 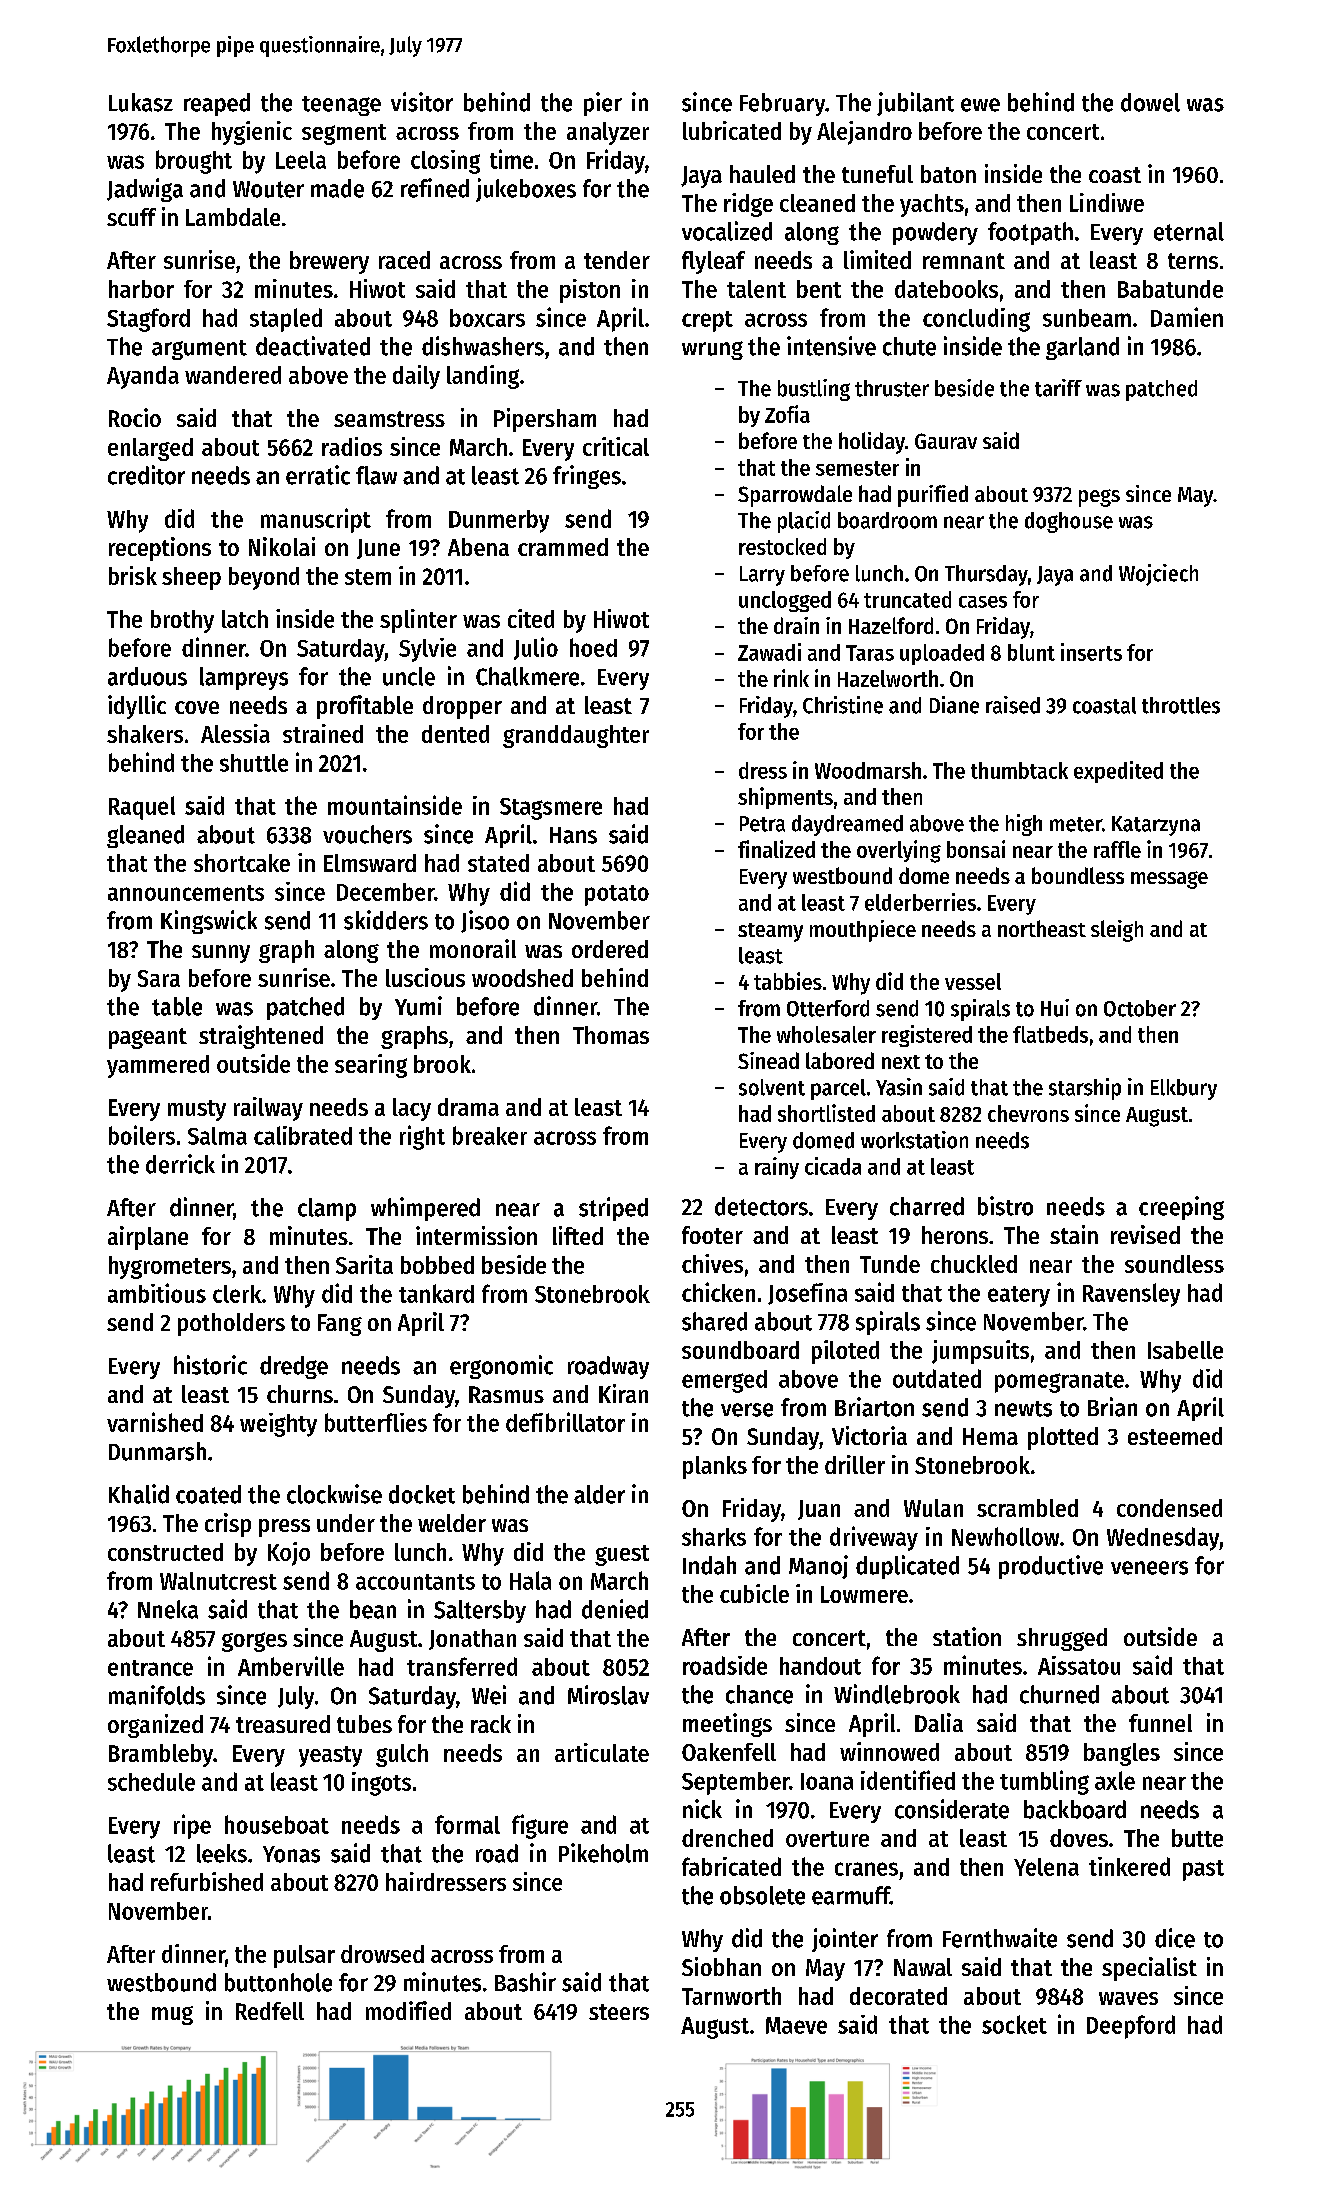 What do you see at coordinates (754, 1593) in the screenshot?
I see `cubicle` at bounding box center [754, 1593].
